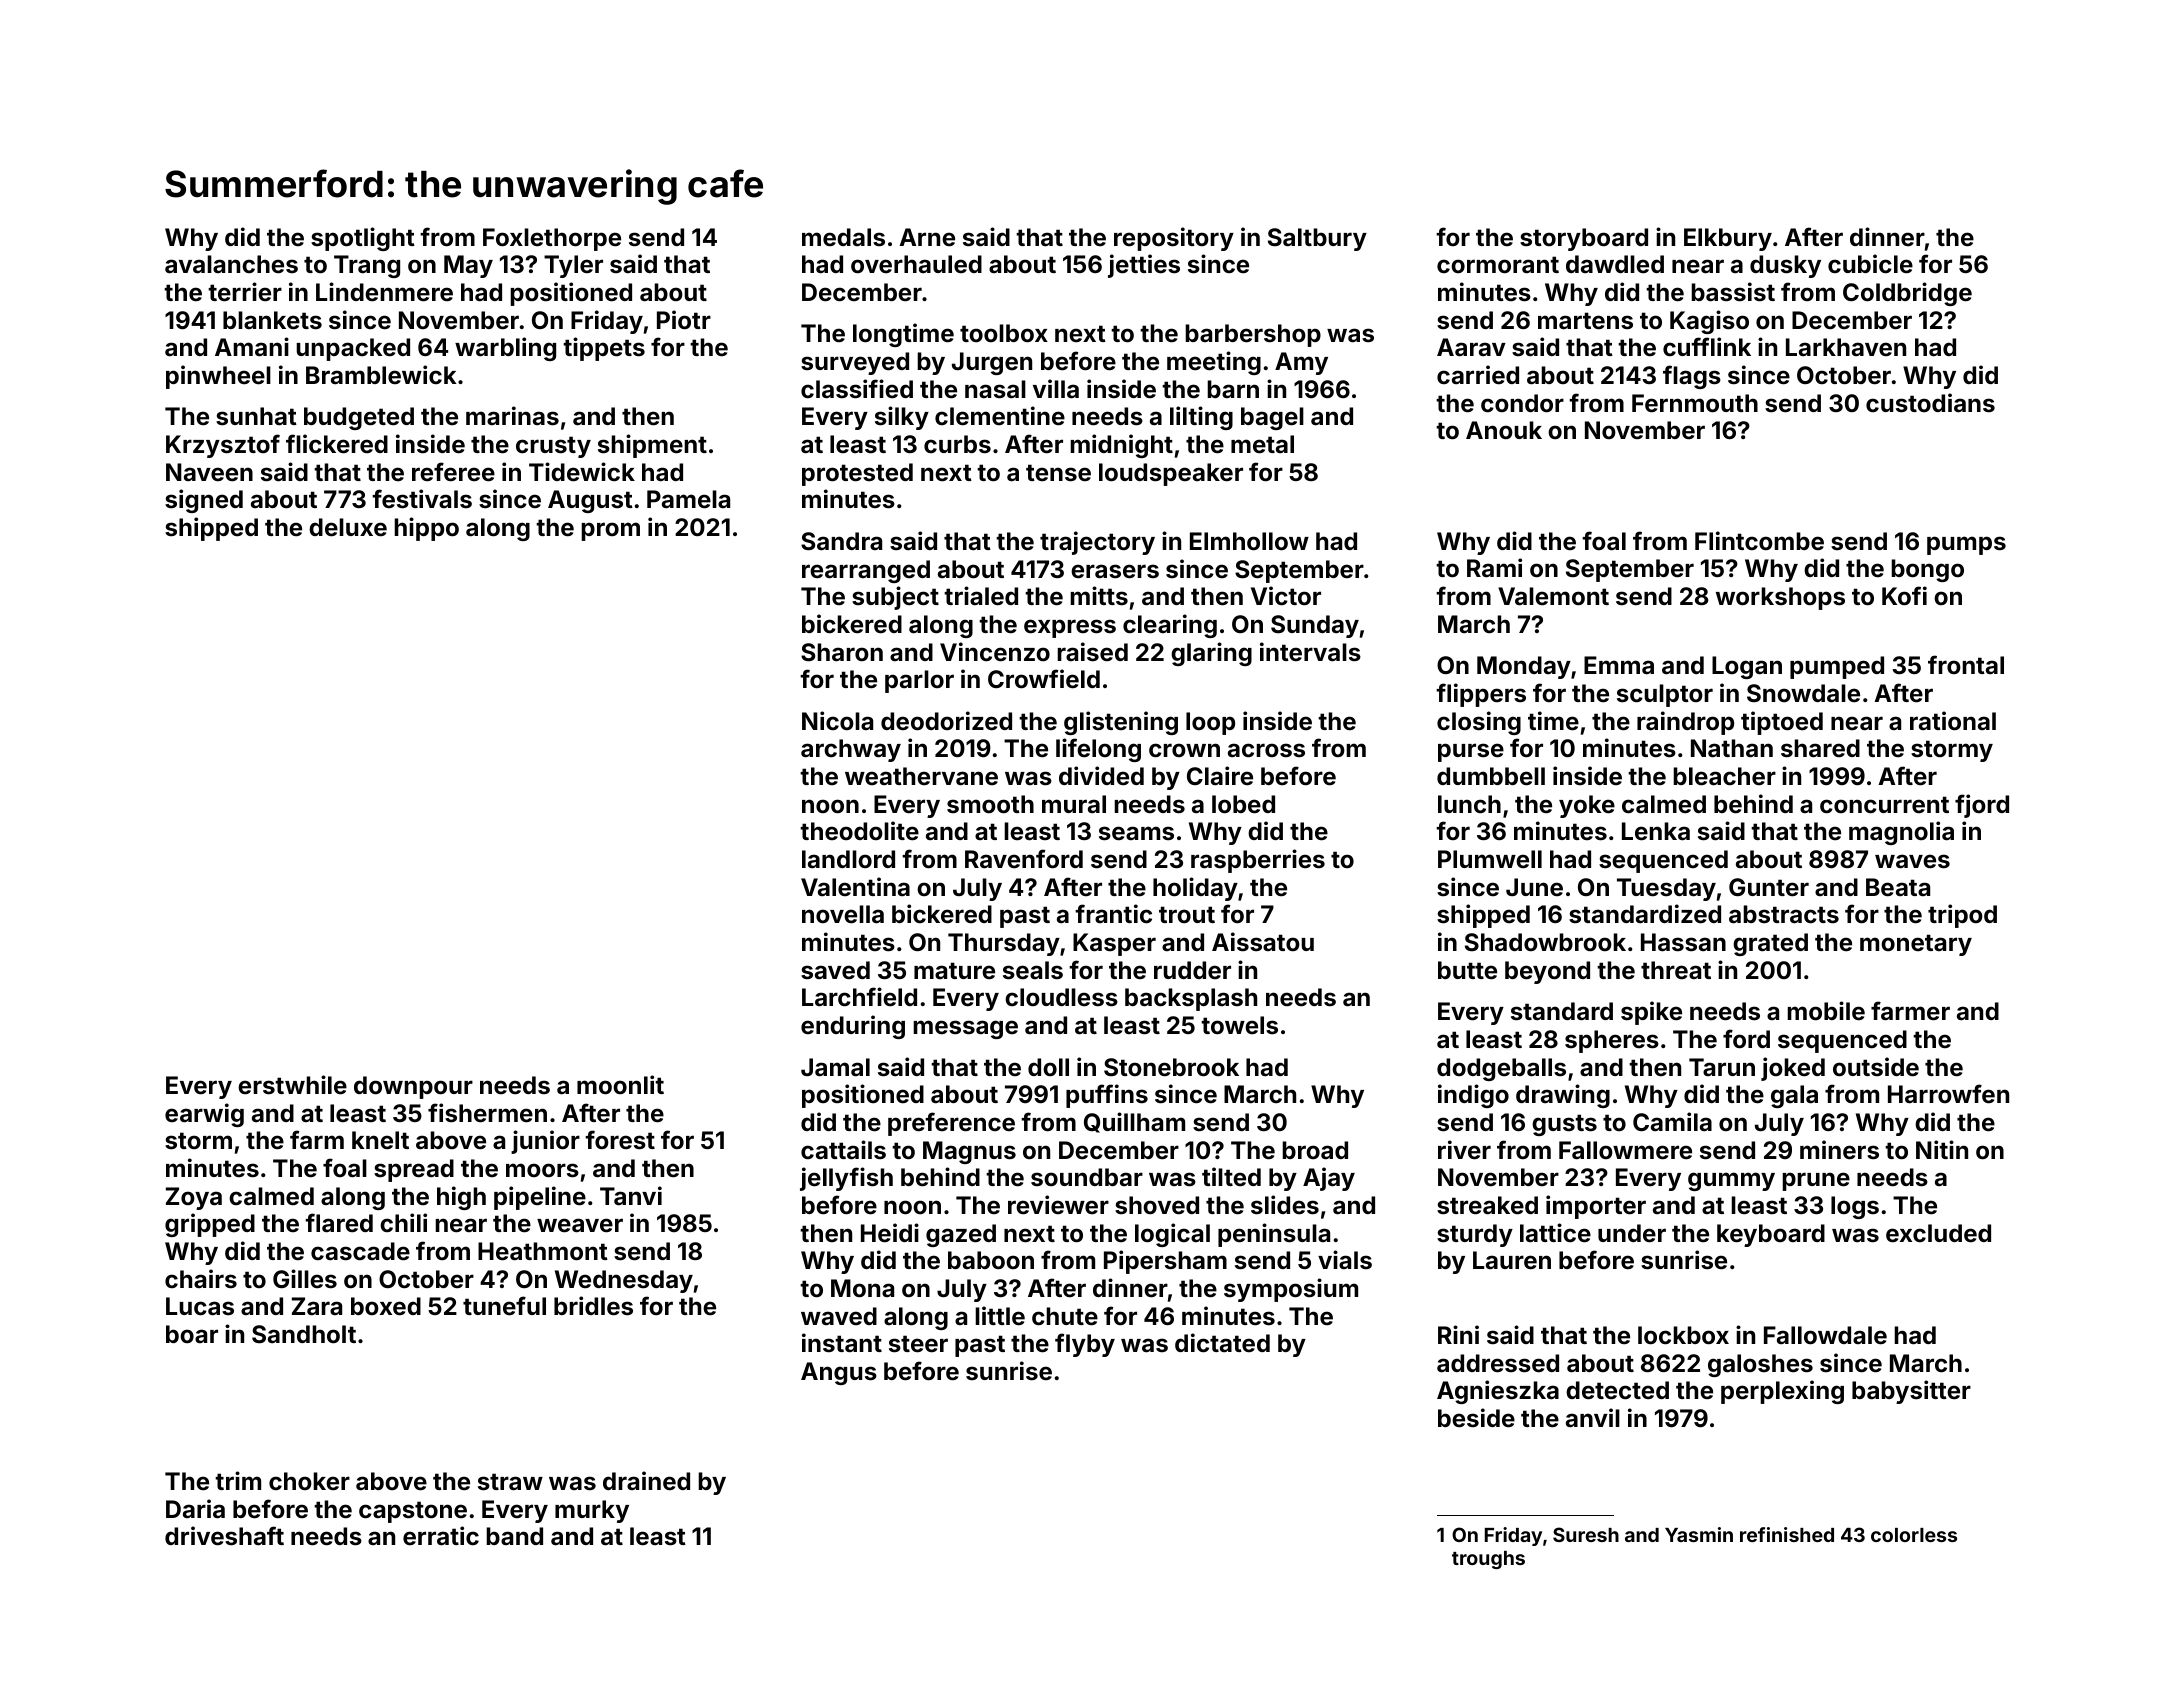 Image resolution: width=2178 pixels, height=1683 pixels. I want to click on waves, so click(1912, 861).
